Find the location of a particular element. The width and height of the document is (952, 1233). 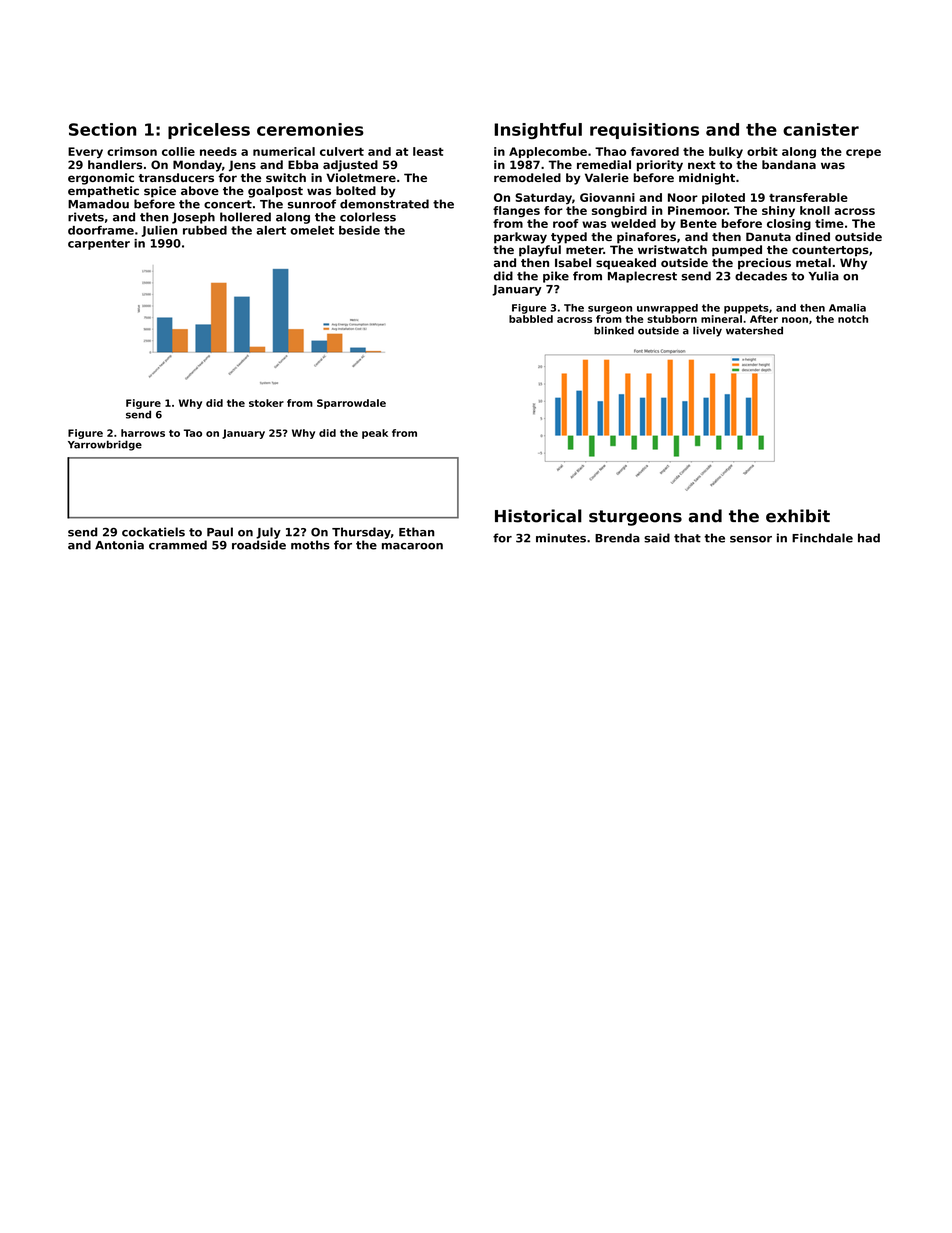

canister is located at coordinates (821, 129).
